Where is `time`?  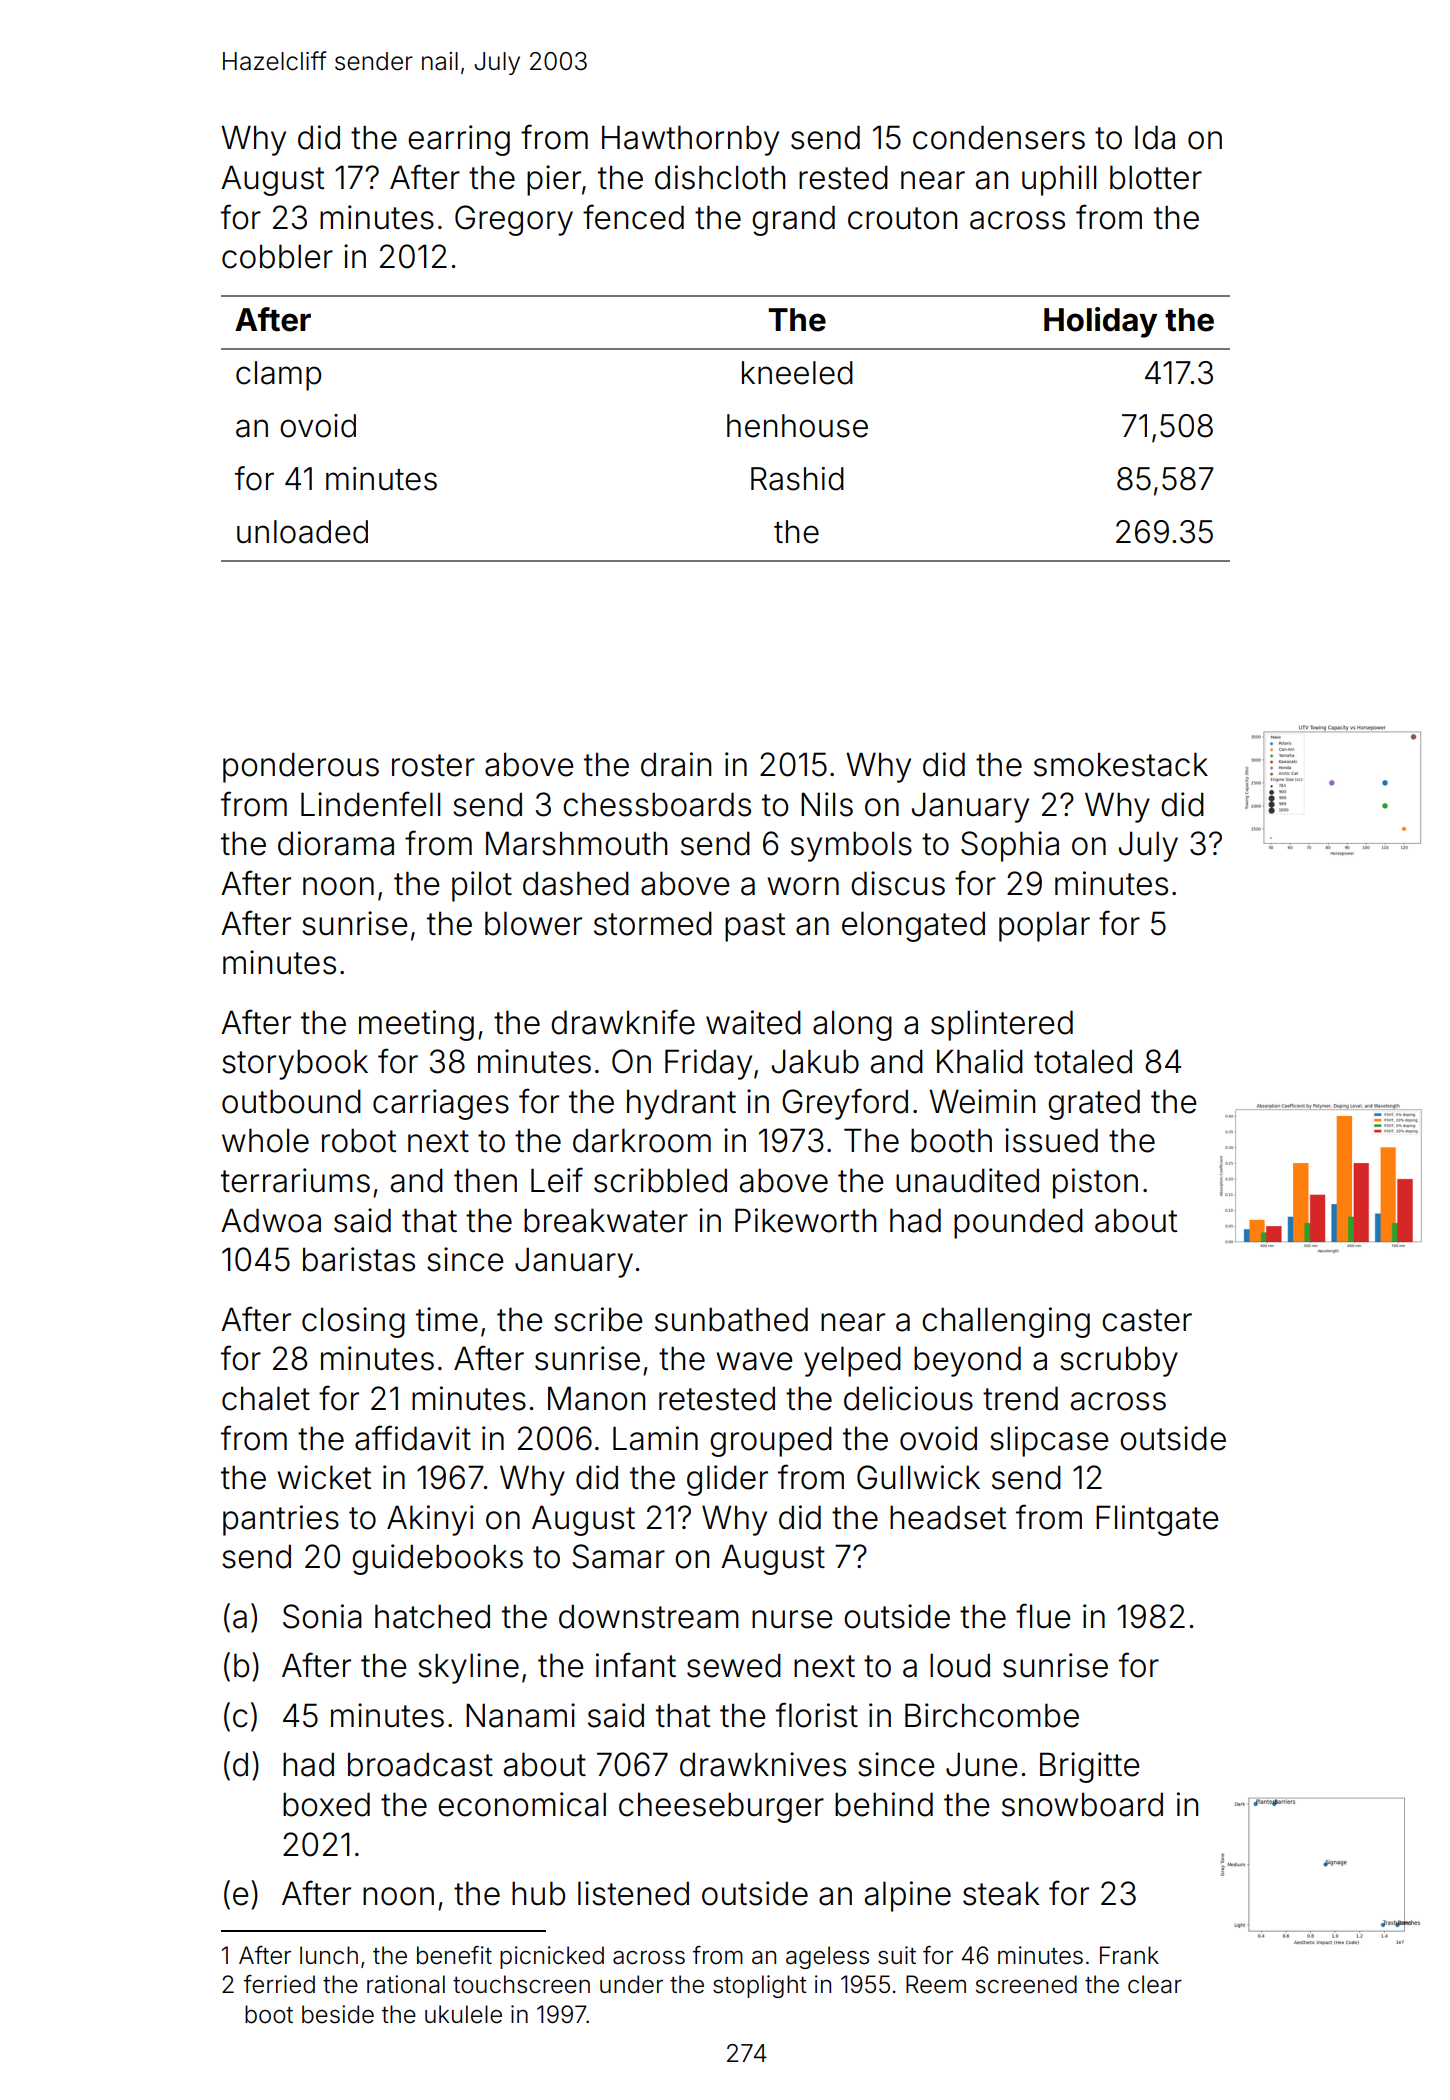
time is located at coordinates (447, 1319).
